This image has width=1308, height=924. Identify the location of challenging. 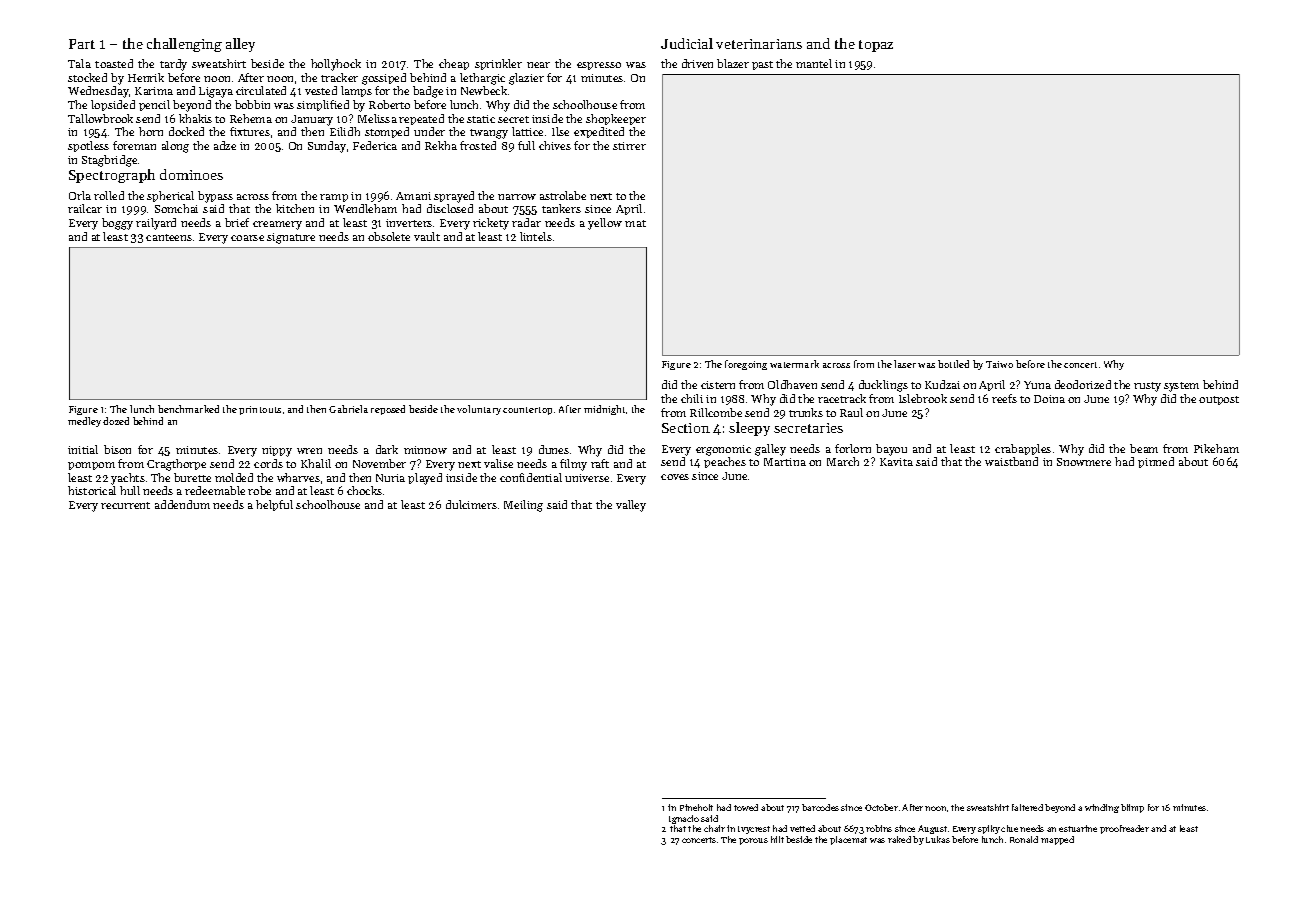
(184, 45).
